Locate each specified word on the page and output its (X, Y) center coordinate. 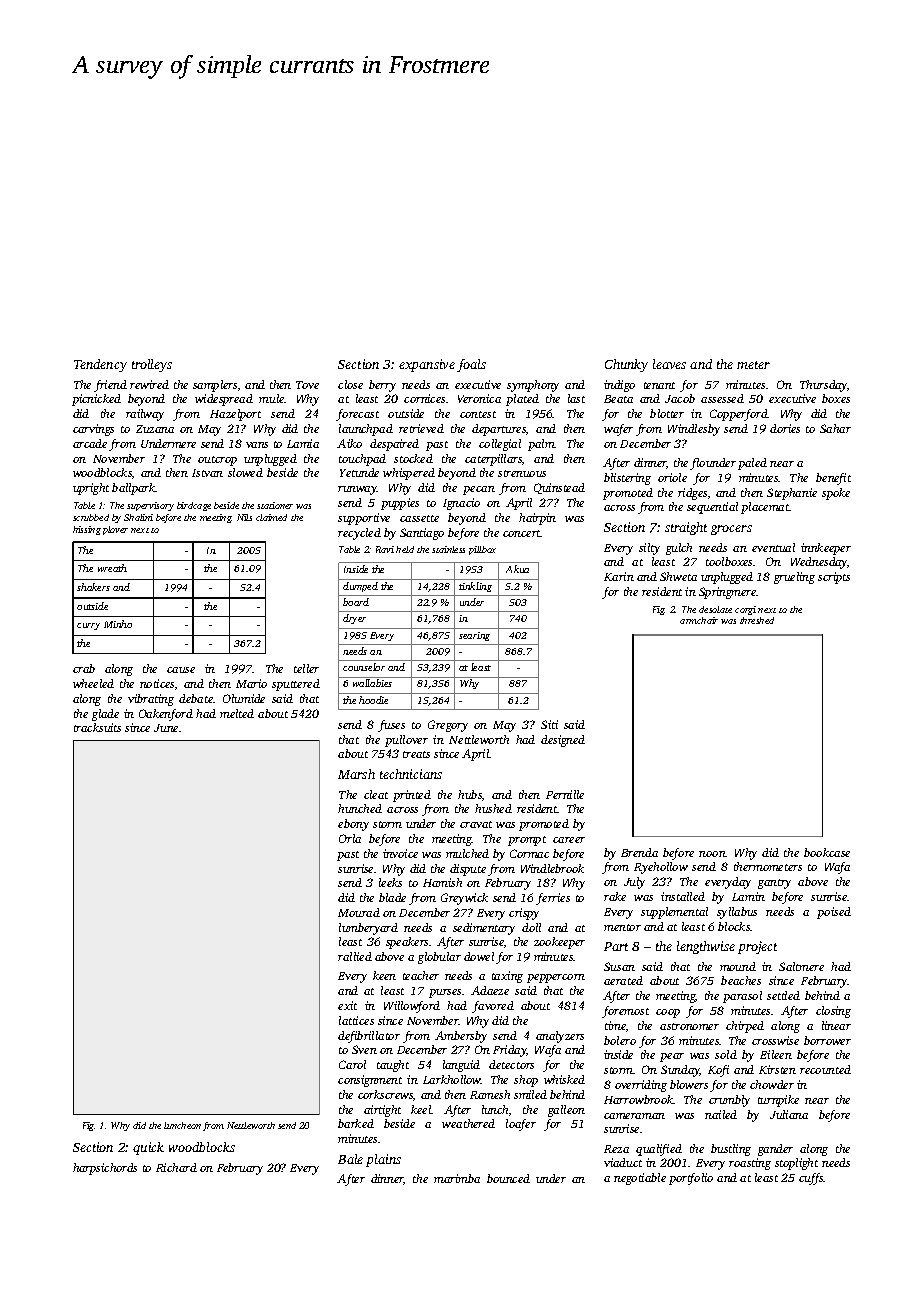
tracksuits (97, 727)
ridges (692, 494)
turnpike (778, 1101)
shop (526, 1081)
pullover (406, 741)
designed (563, 741)
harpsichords (105, 1169)
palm (541, 445)
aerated (623, 980)
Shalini (138, 517)
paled (752, 464)
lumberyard (368, 929)
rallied (355, 956)
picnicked (96, 400)
